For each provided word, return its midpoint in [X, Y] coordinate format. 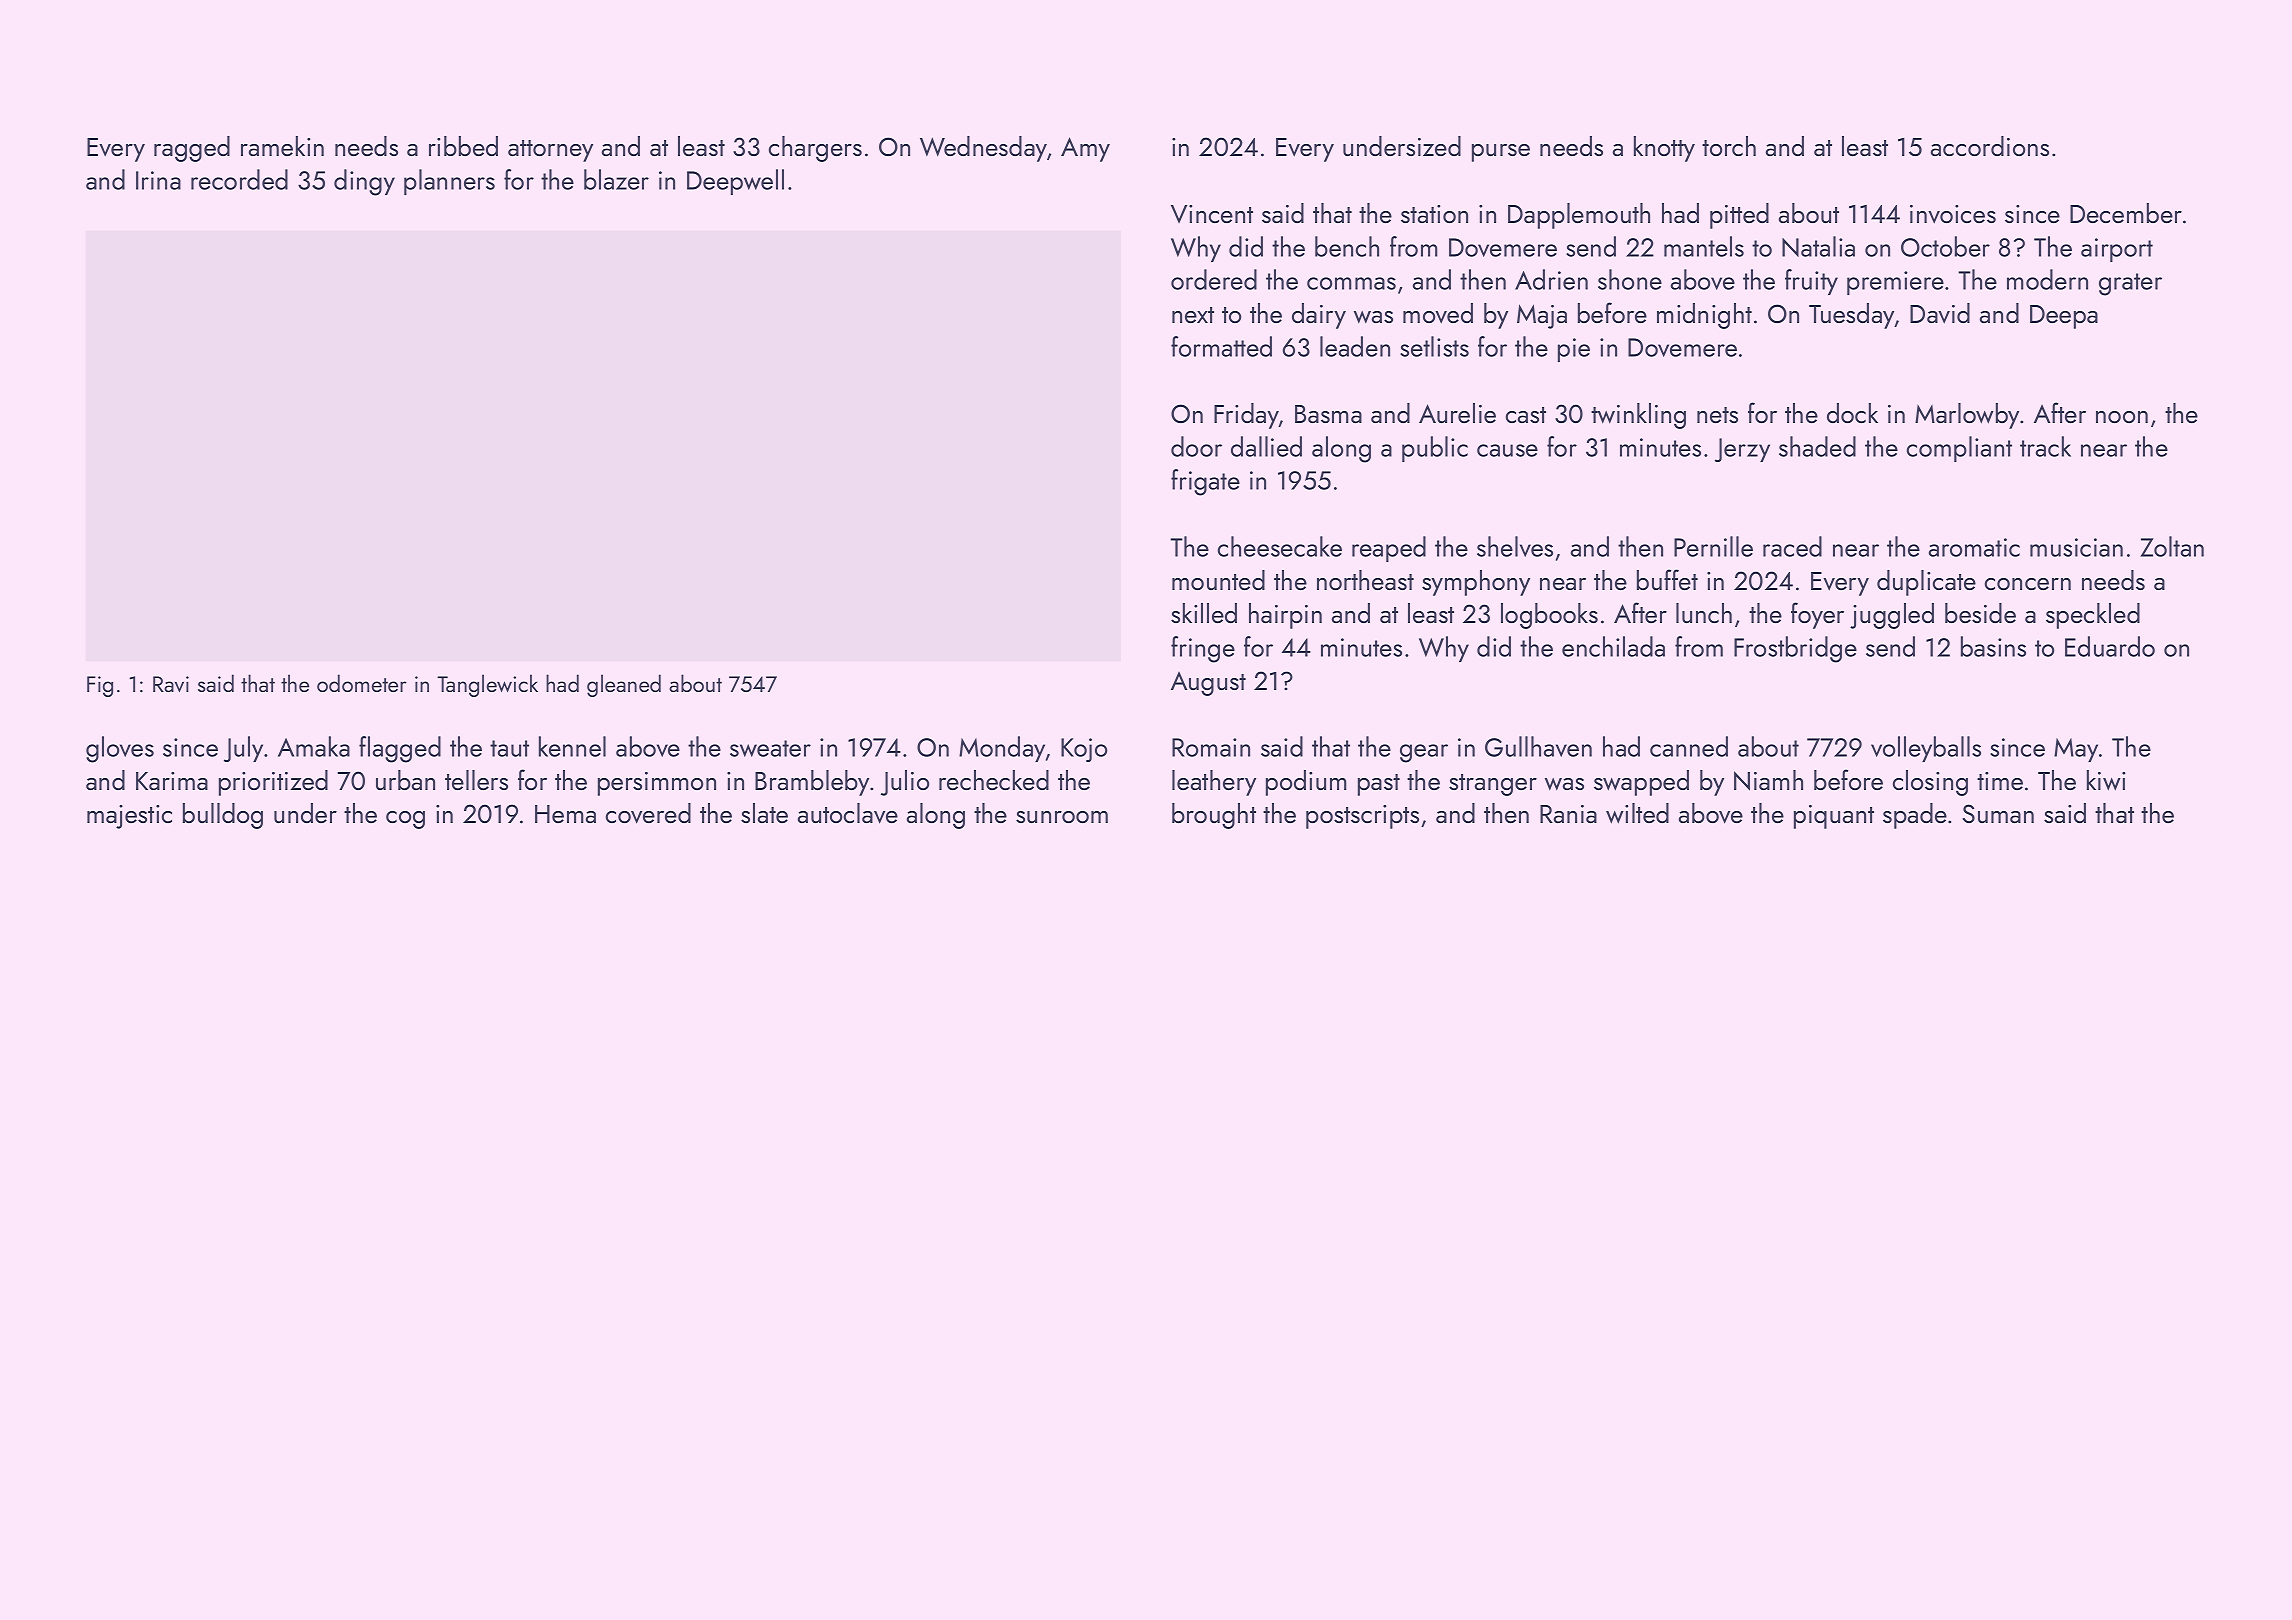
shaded [1817, 446]
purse [1501, 153]
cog [405, 820]
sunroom [1062, 817]
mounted [1218, 580]
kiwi [2106, 780]
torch [1729, 146]
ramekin [282, 146]
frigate [1205, 482]
